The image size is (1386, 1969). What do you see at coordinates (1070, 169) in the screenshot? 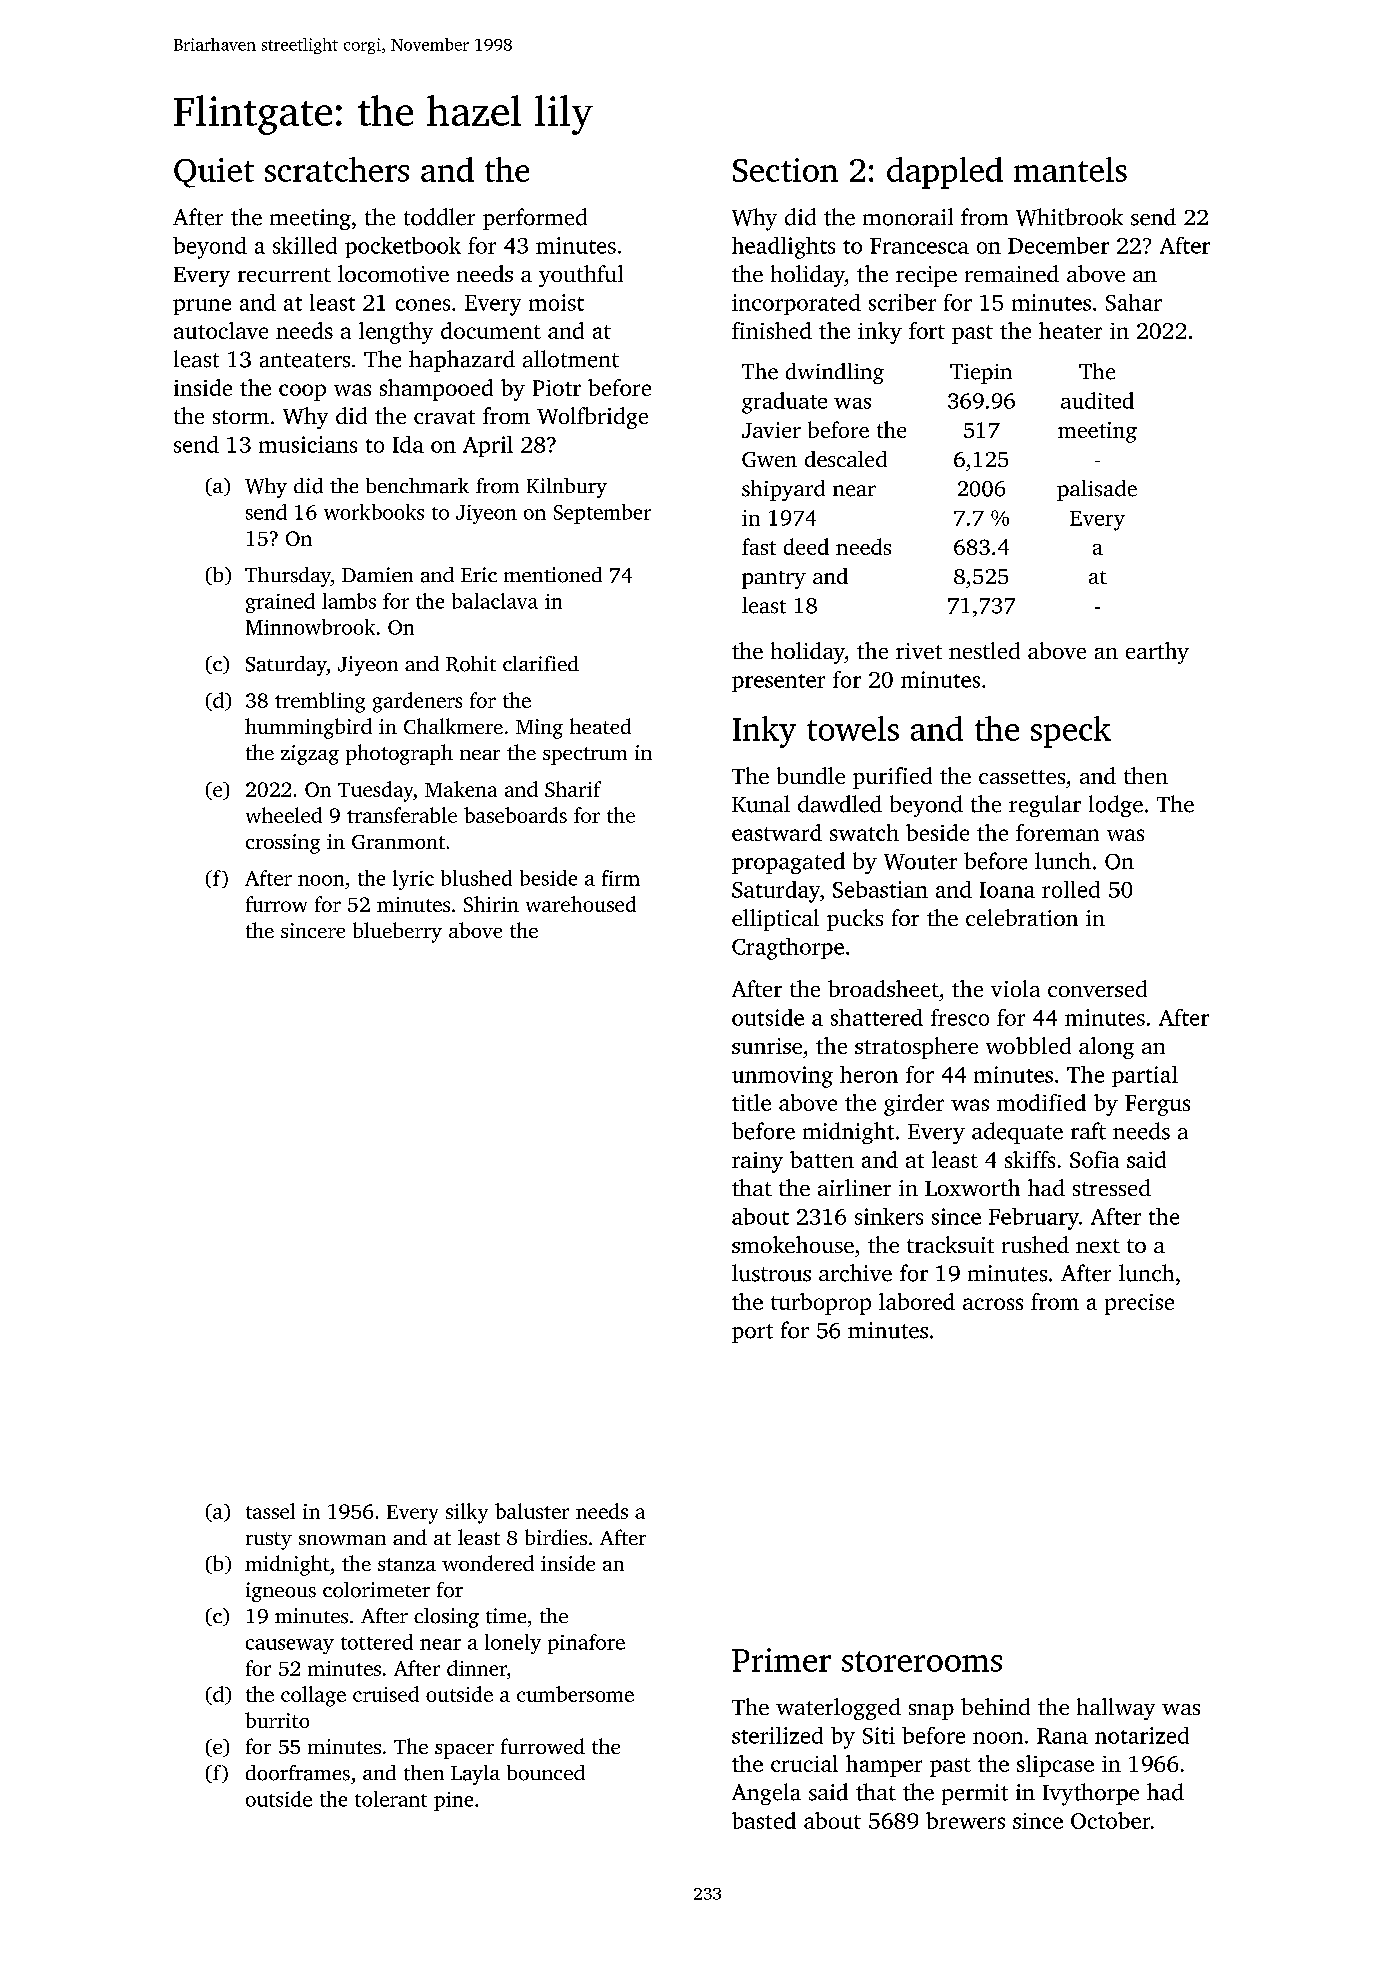
I see `mantels` at bounding box center [1070, 169].
